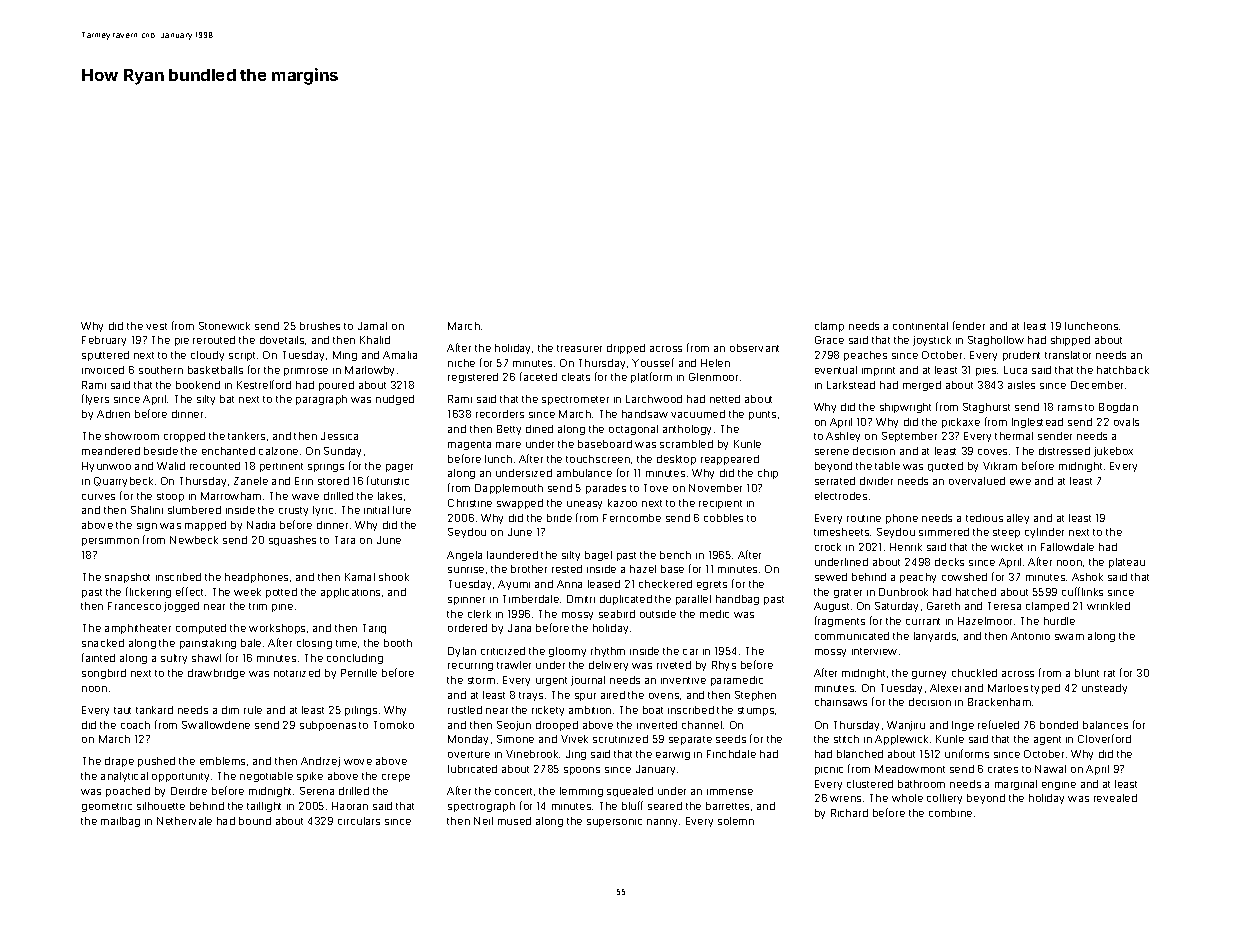 The width and height of the screenshot is (1233, 952). What do you see at coordinates (567, 652) in the screenshot?
I see `gloomy` at bounding box center [567, 652].
